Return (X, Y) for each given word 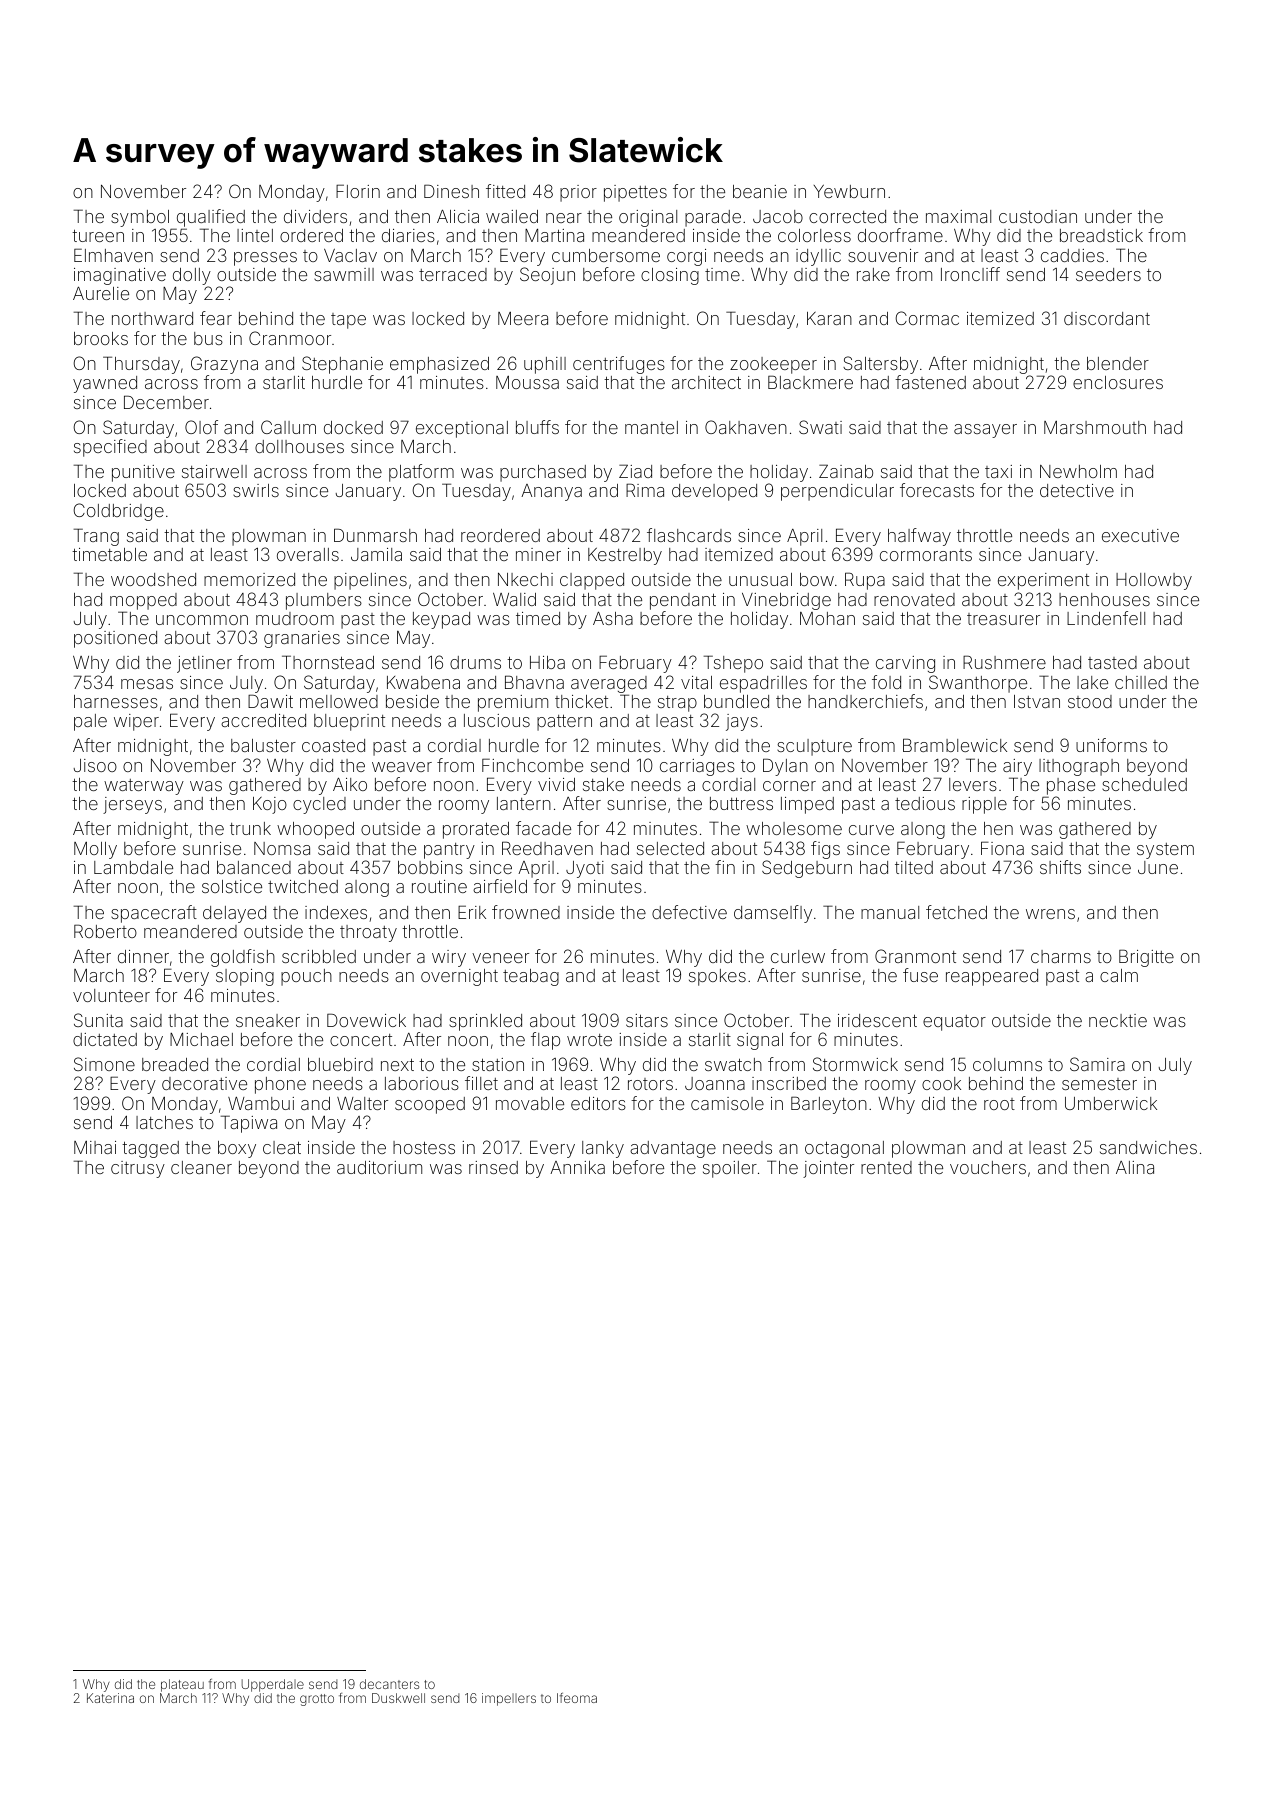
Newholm (1078, 471)
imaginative (120, 277)
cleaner (201, 1167)
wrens (1050, 914)
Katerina (110, 1698)
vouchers (988, 1167)
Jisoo (95, 765)
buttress (741, 803)
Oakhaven (746, 427)
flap (545, 1041)
